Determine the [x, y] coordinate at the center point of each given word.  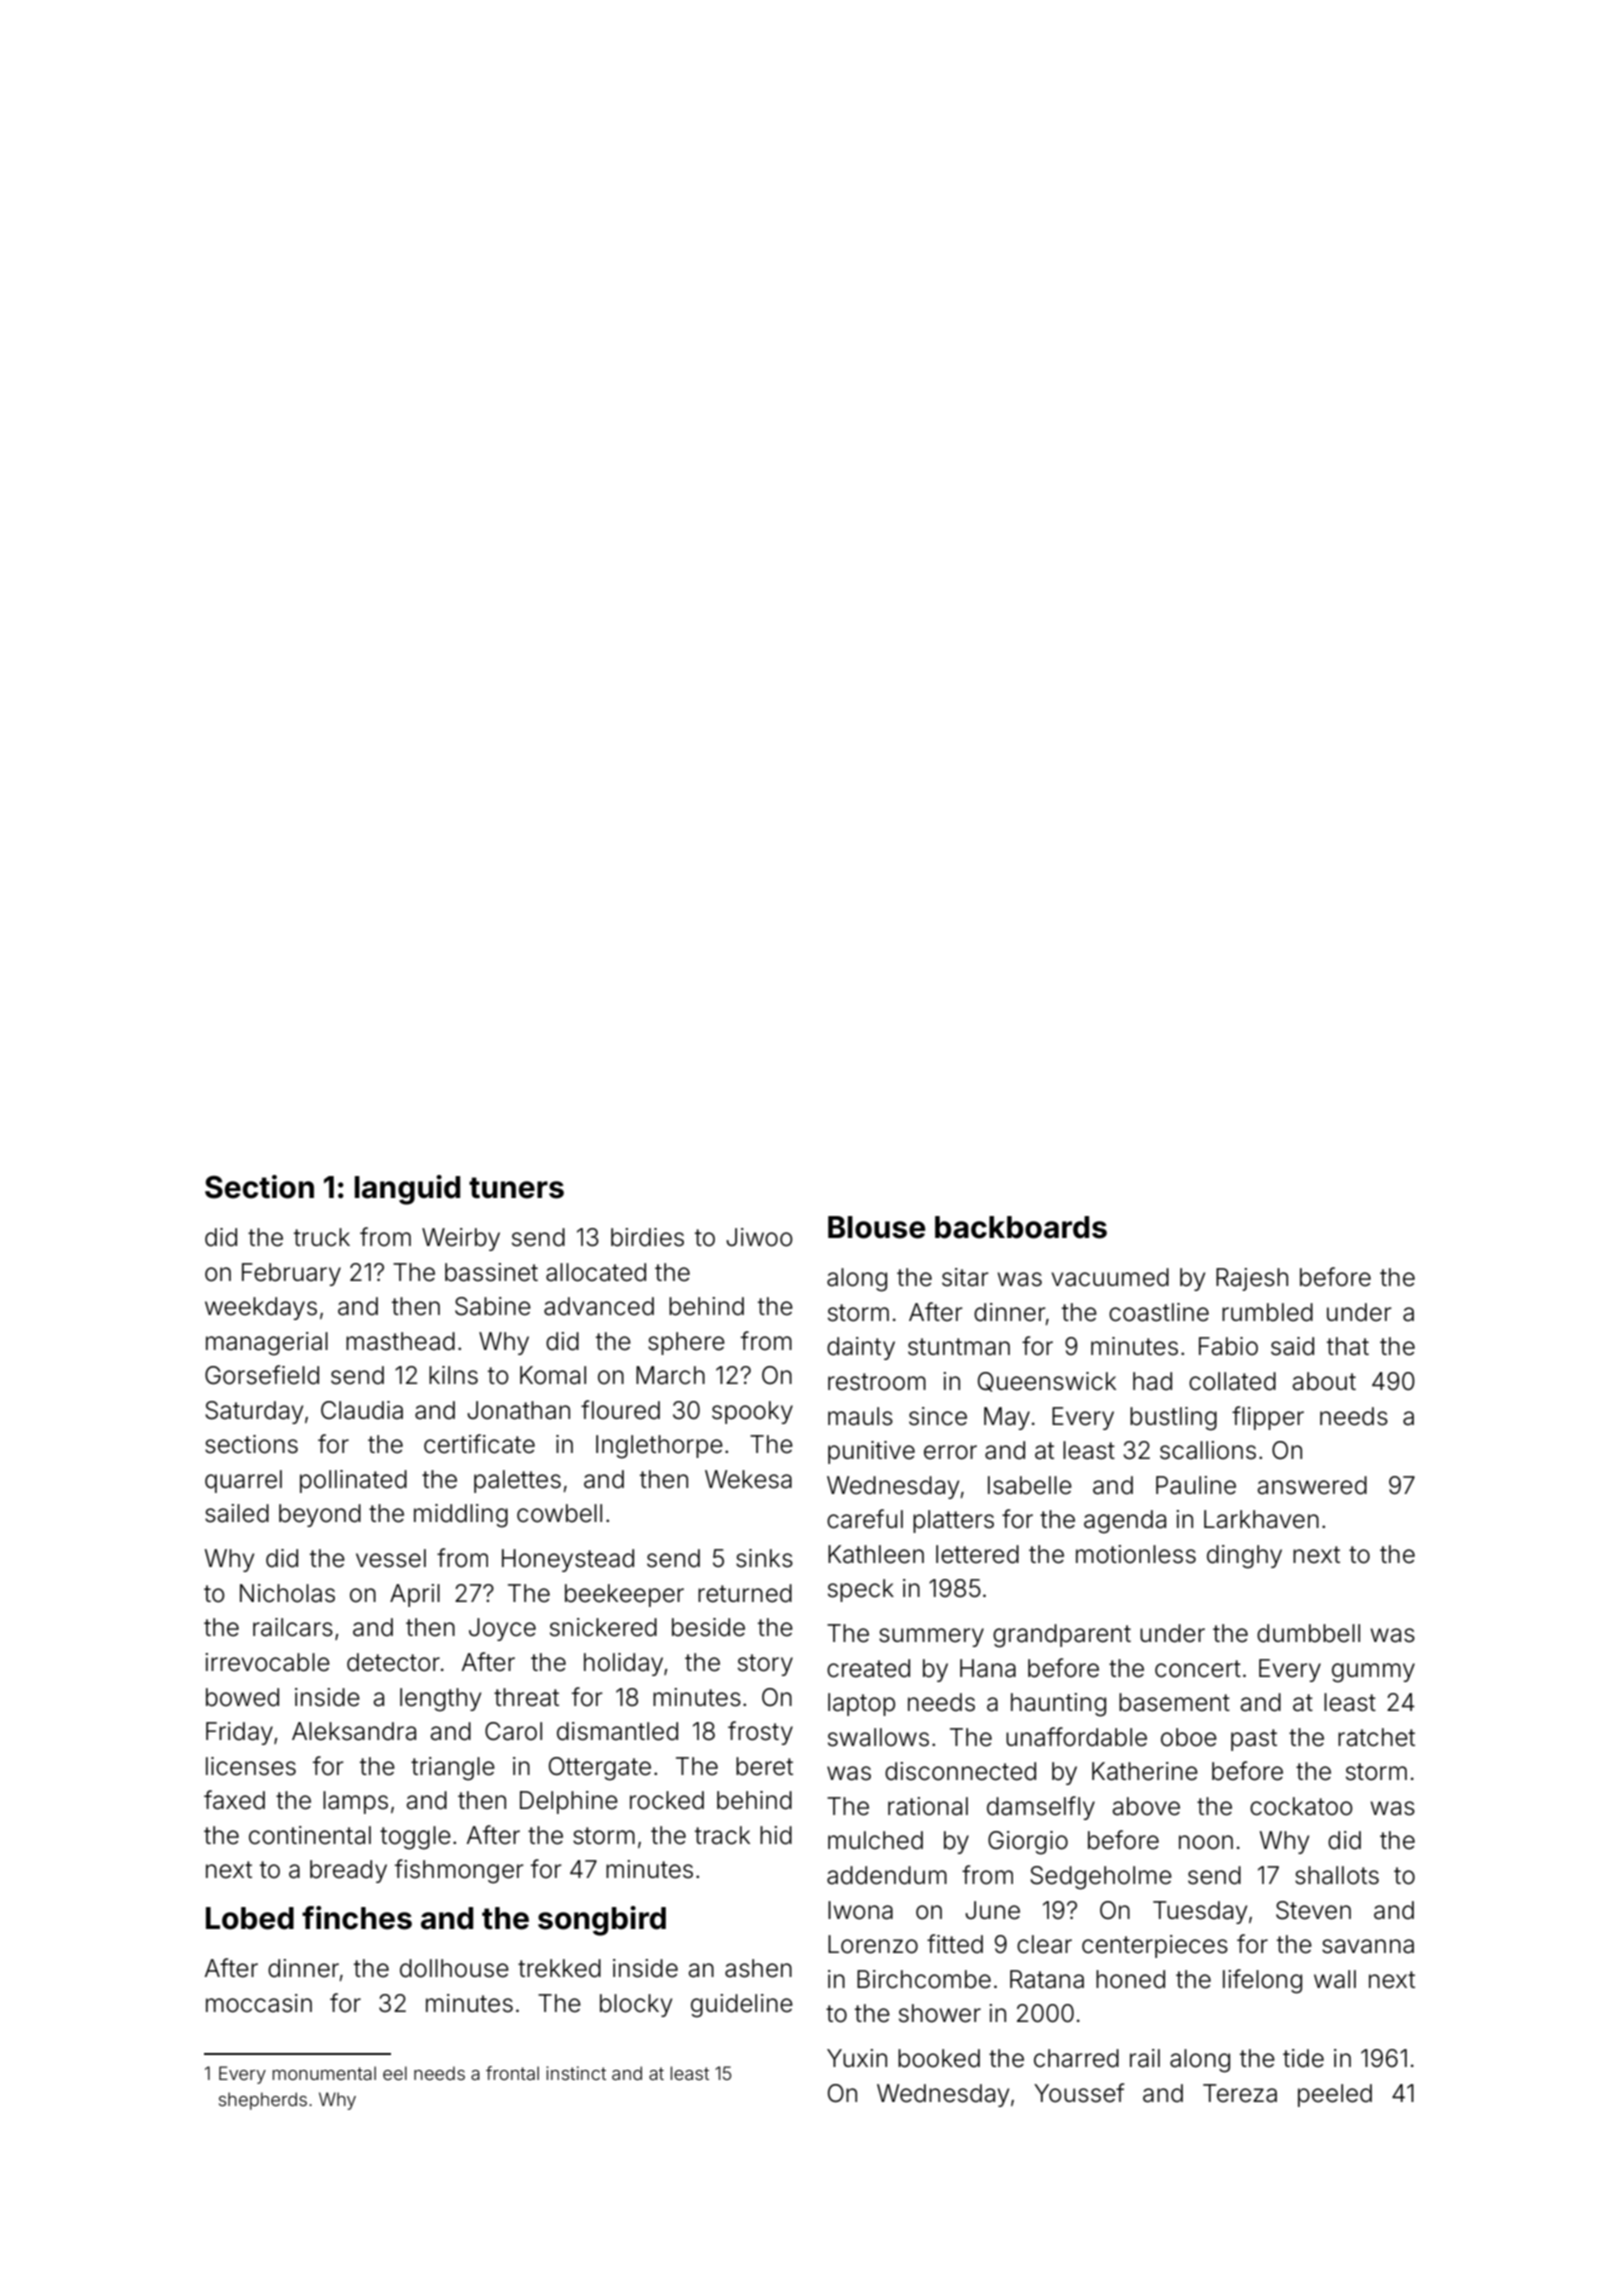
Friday [239, 1733]
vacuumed [1110, 1277]
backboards [1021, 1227]
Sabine [493, 1306]
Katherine [1145, 1771]
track [722, 1835]
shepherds [263, 2101]
